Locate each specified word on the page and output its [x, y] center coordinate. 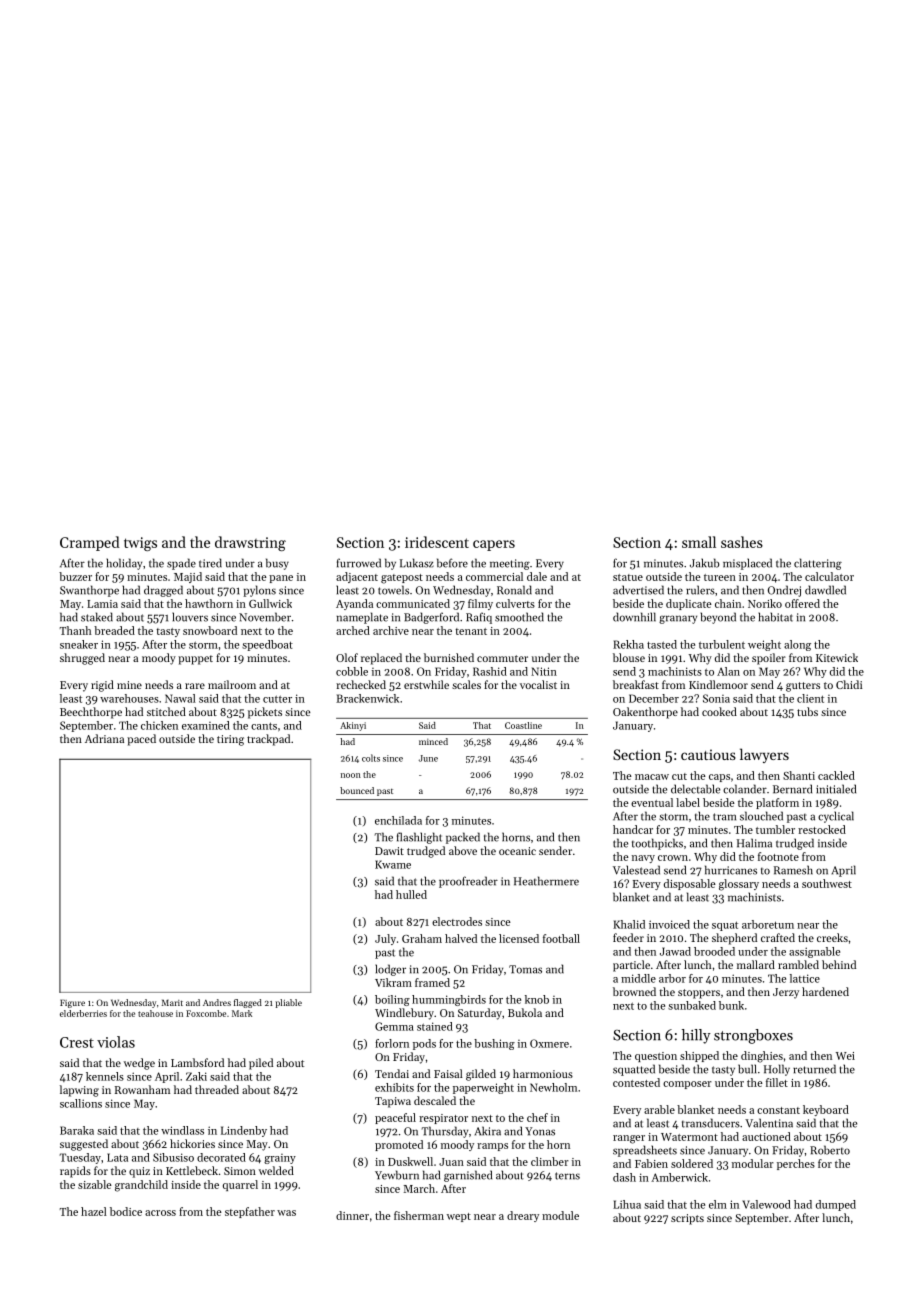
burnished [449, 657]
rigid [102, 686]
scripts [687, 1219]
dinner [352, 1215]
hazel [94, 1211]
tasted [662, 644]
